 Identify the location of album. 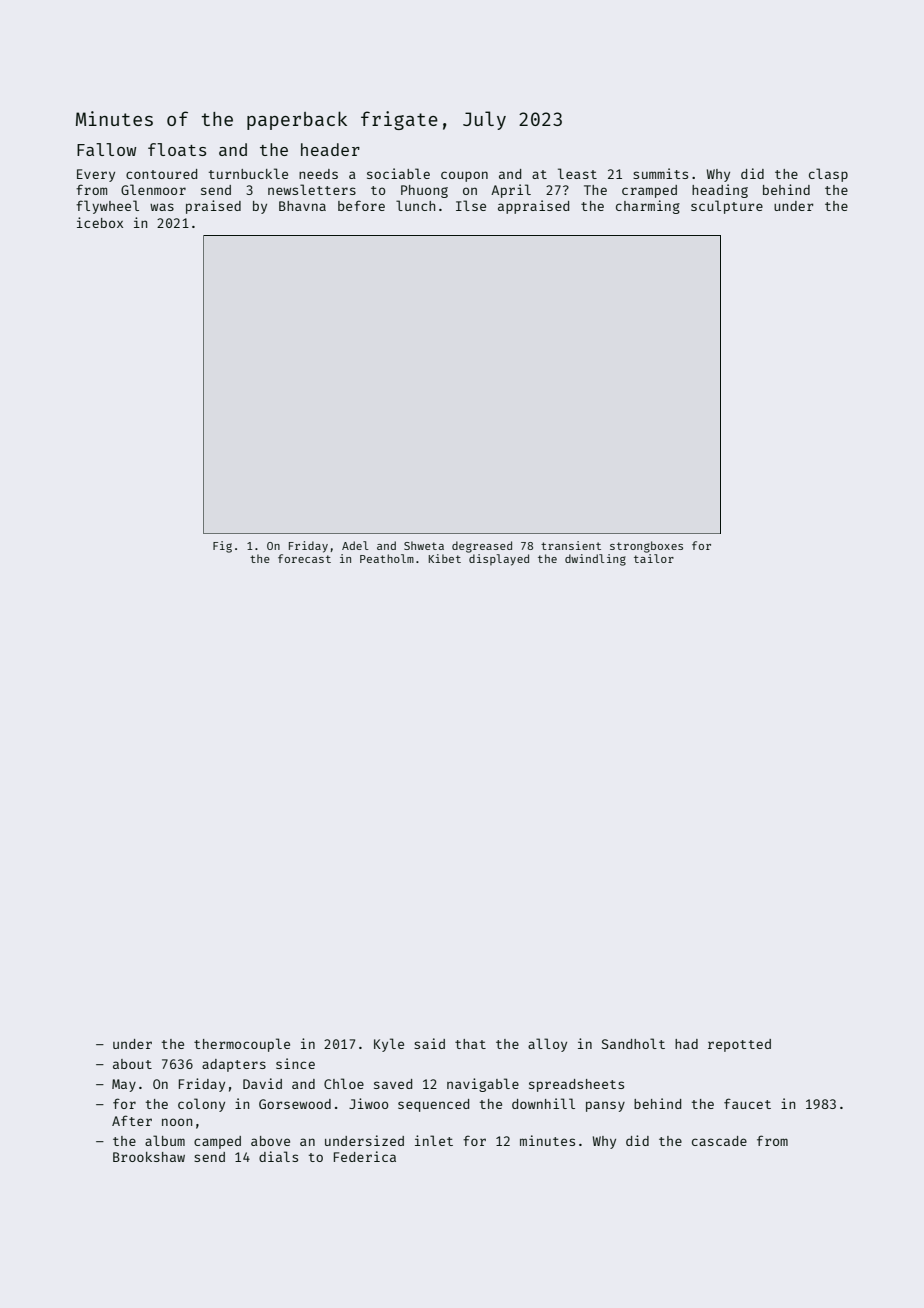
(165, 1140).
